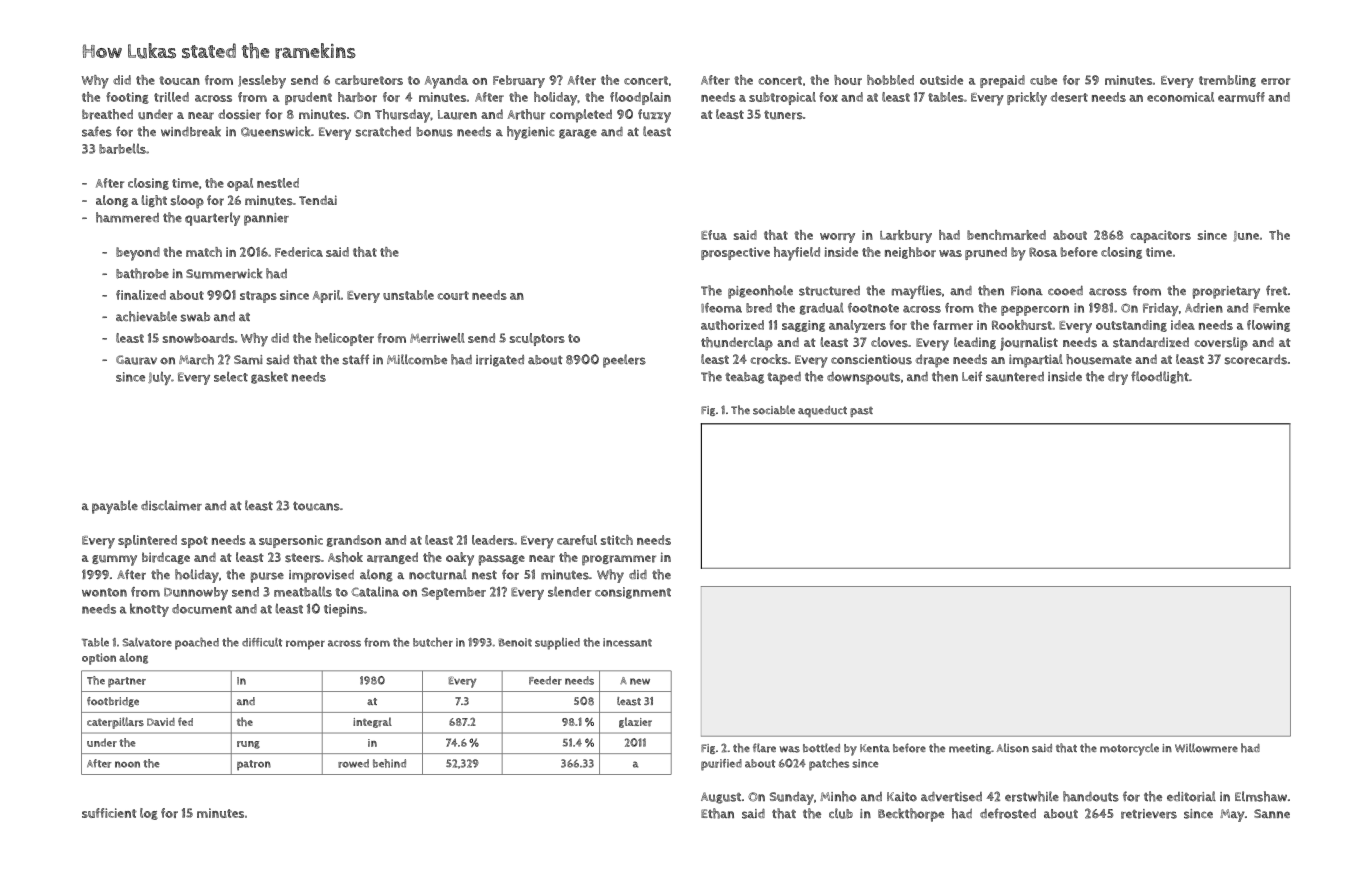 This screenshot has width=1372, height=887. Describe the element at coordinates (1256, 359) in the screenshot. I see `scorecards` at that location.
